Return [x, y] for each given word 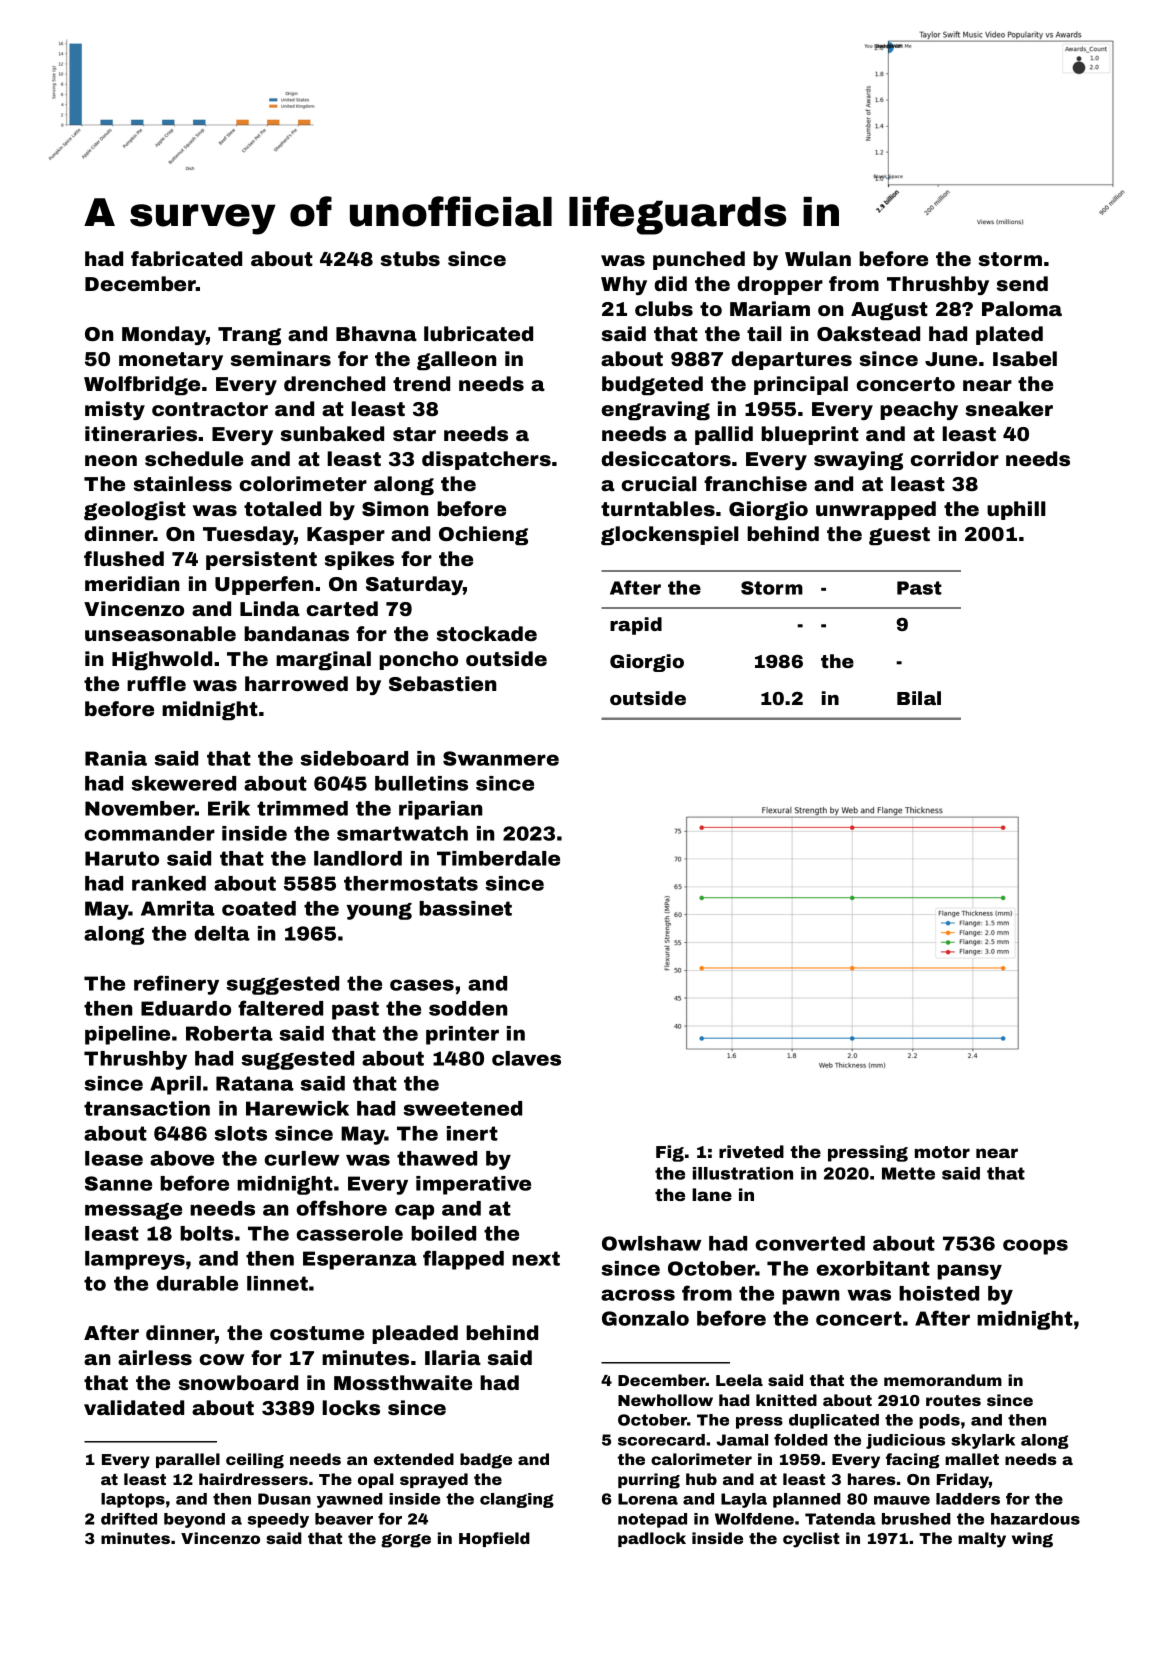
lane [712, 1194]
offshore [342, 1208]
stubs [410, 258]
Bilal [919, 698]
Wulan [818, 258]
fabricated [186, 258]
